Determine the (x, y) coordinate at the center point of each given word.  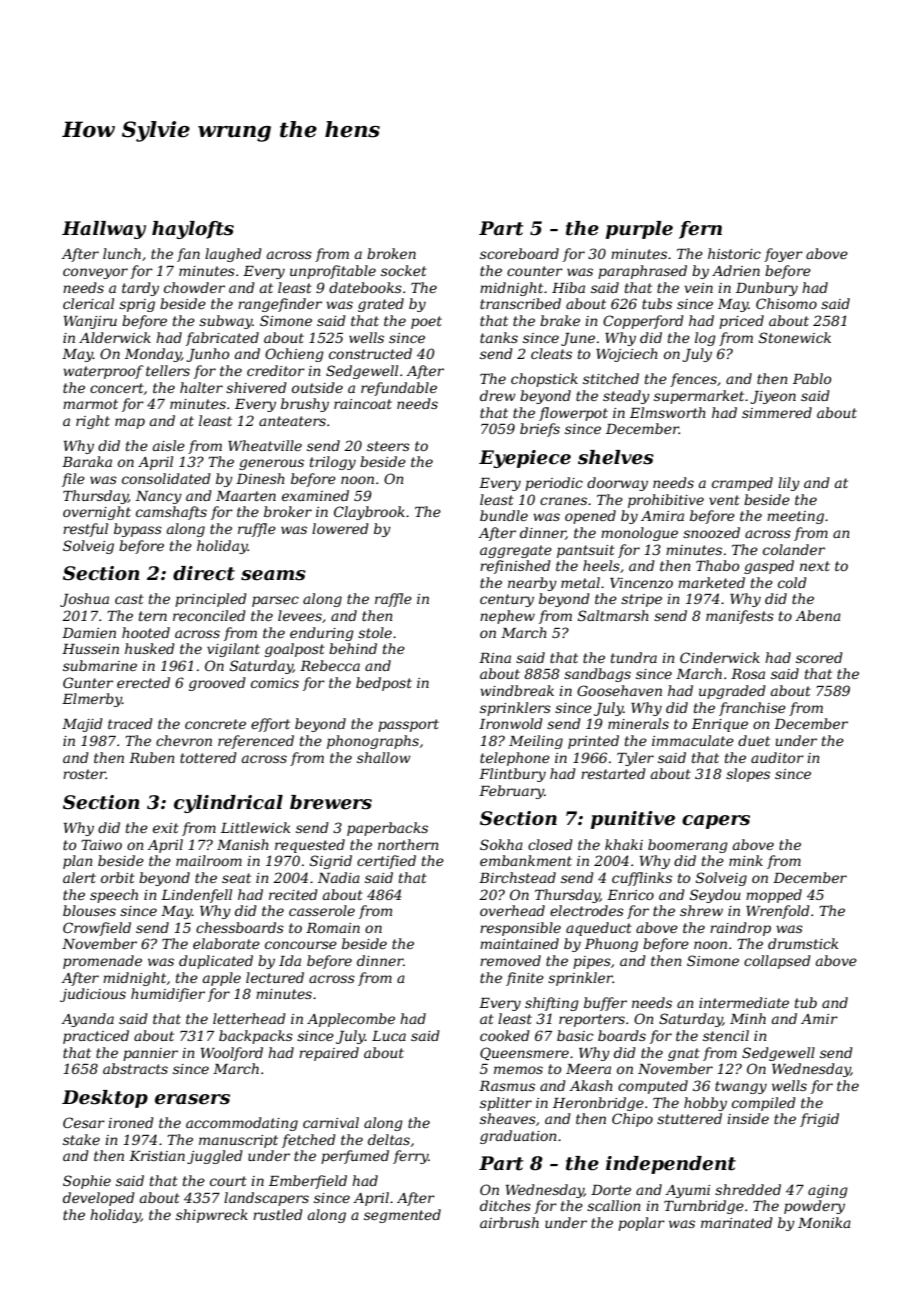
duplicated (216, 962)
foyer (783, 255)
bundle (504, 515)
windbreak (517, 690)
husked (150, 648)
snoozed (711, 533)
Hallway (104, 230)
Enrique (720, 725)
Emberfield (308, 1182)
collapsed (777, 962)
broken (391, 253)
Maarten (246, 496)
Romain (333, 928)
